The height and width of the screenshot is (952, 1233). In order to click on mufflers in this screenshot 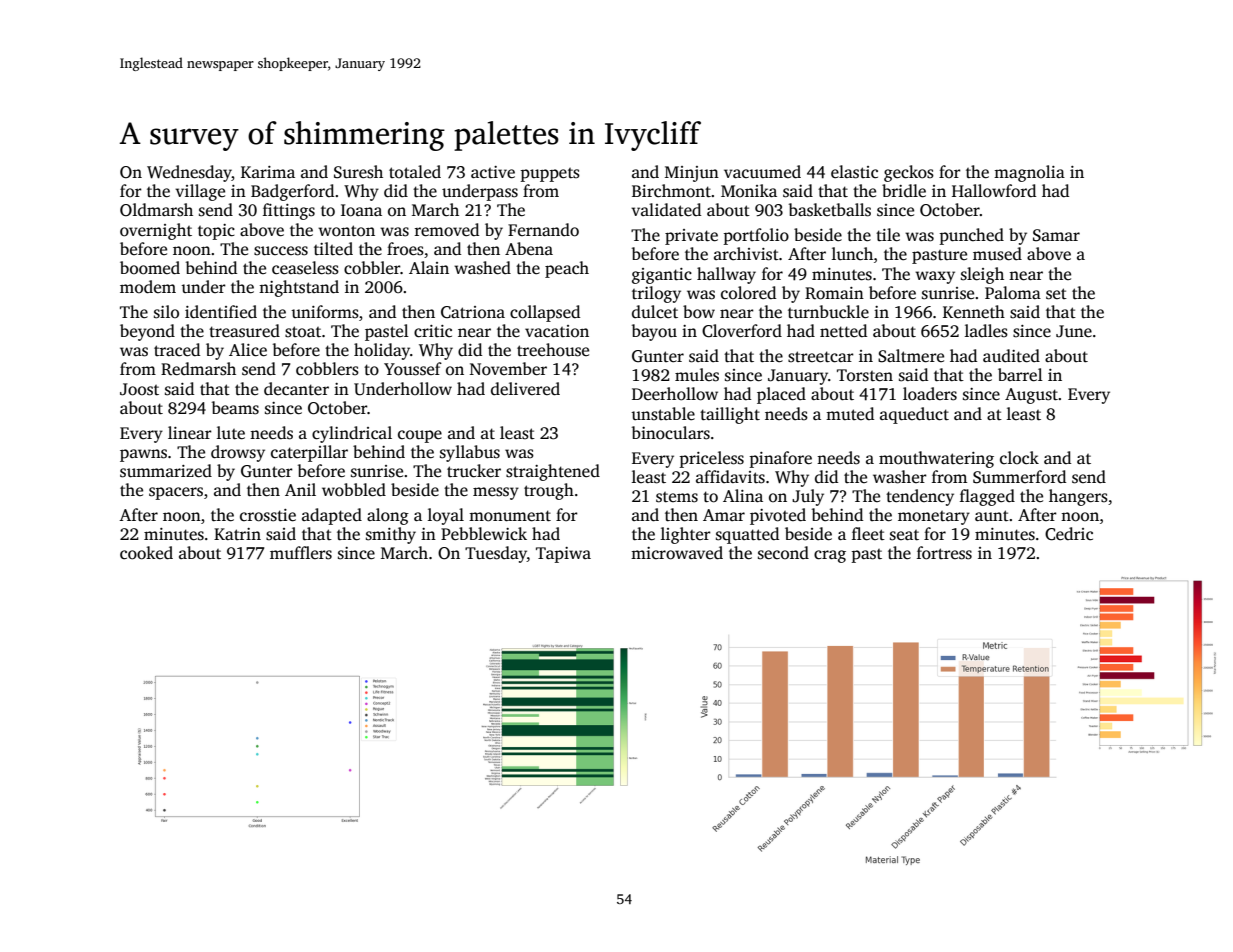, I will do `click(301, 553)`.
